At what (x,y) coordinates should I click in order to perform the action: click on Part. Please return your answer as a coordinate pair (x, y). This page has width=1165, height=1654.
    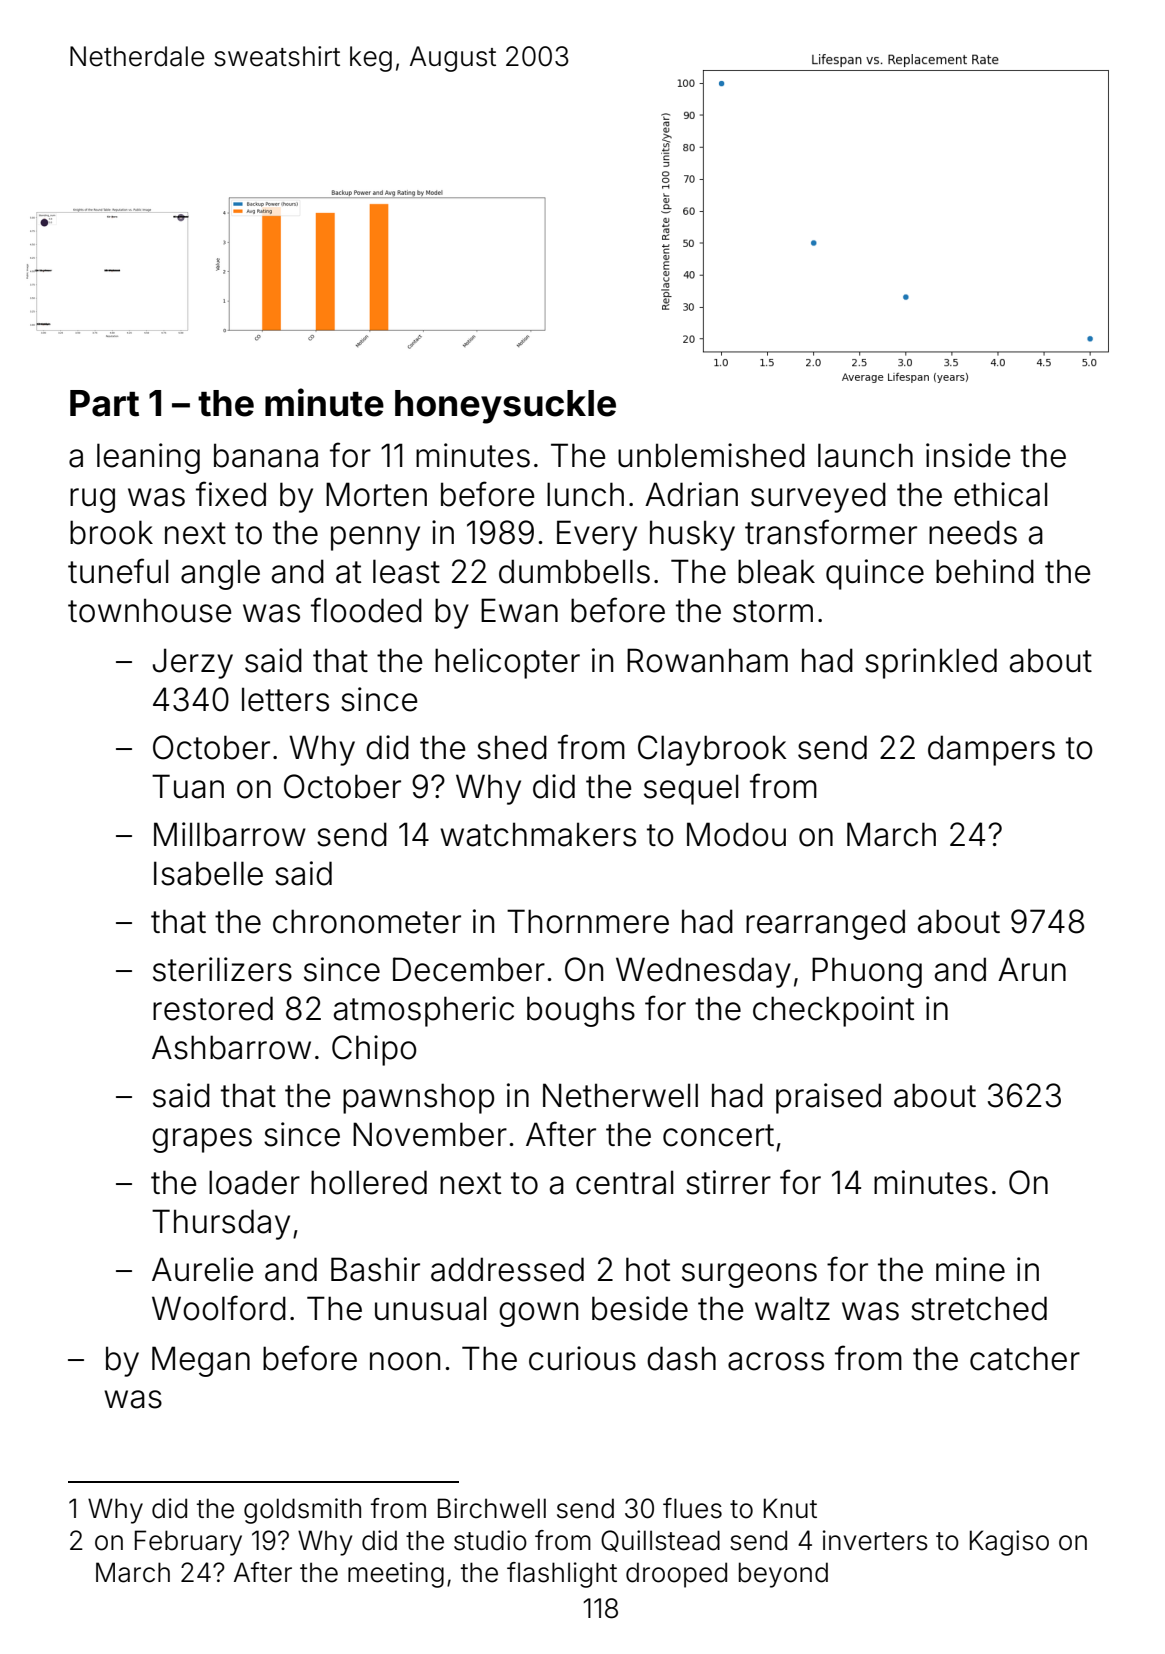
    Looking at the image, I should click on (104, 403).
